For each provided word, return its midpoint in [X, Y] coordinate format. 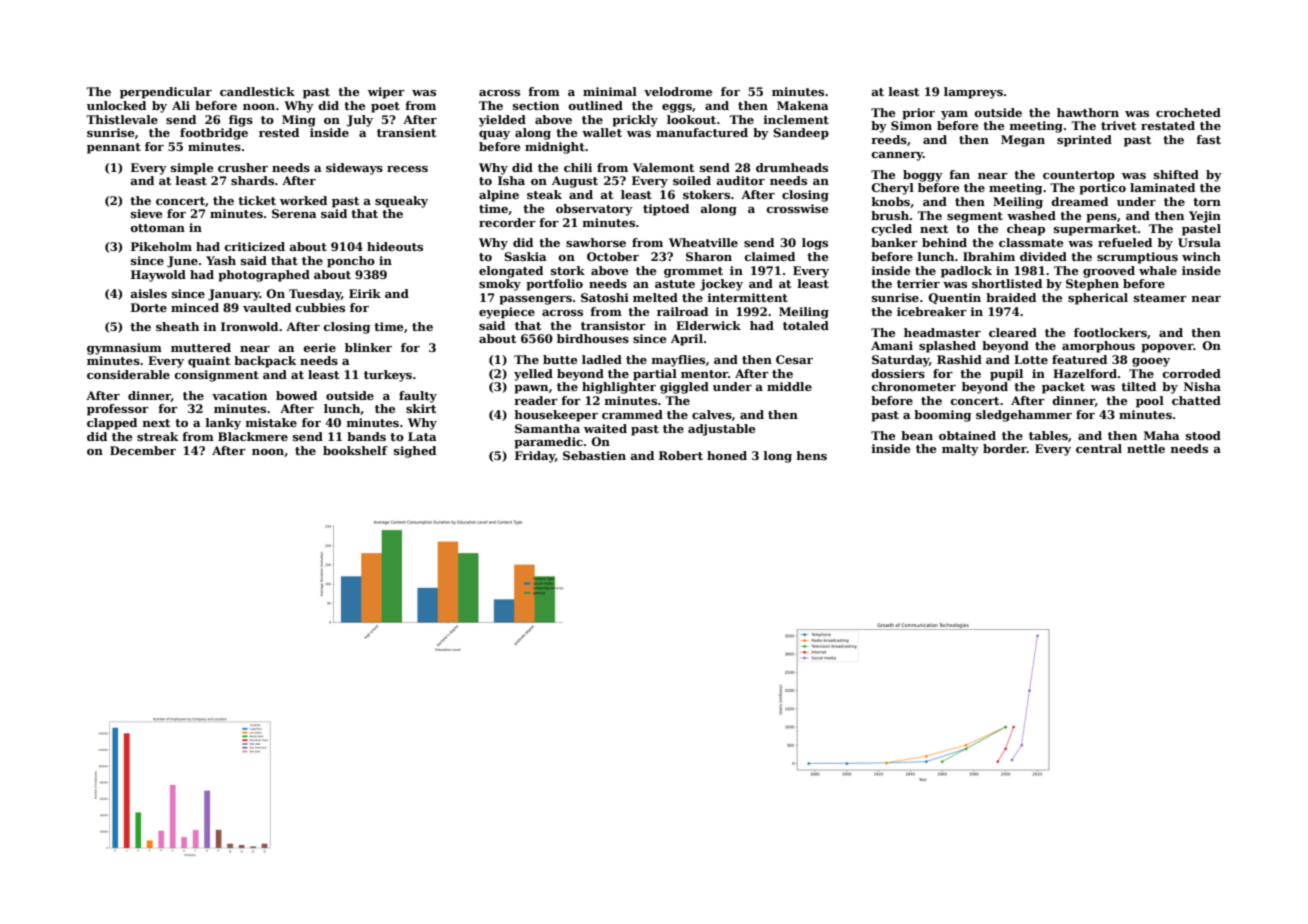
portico [1102, 189]
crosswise [797, 208]
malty [960, 450]
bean [917, 435]
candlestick [257, 91]
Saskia [525, 256]
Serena [294, 213]
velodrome [678, 91]
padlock [966, 272]
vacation [239, 395]
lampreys [973, 93]
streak [157, 436]
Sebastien [594, 455]
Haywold [158, 276]
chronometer [914, 386]
